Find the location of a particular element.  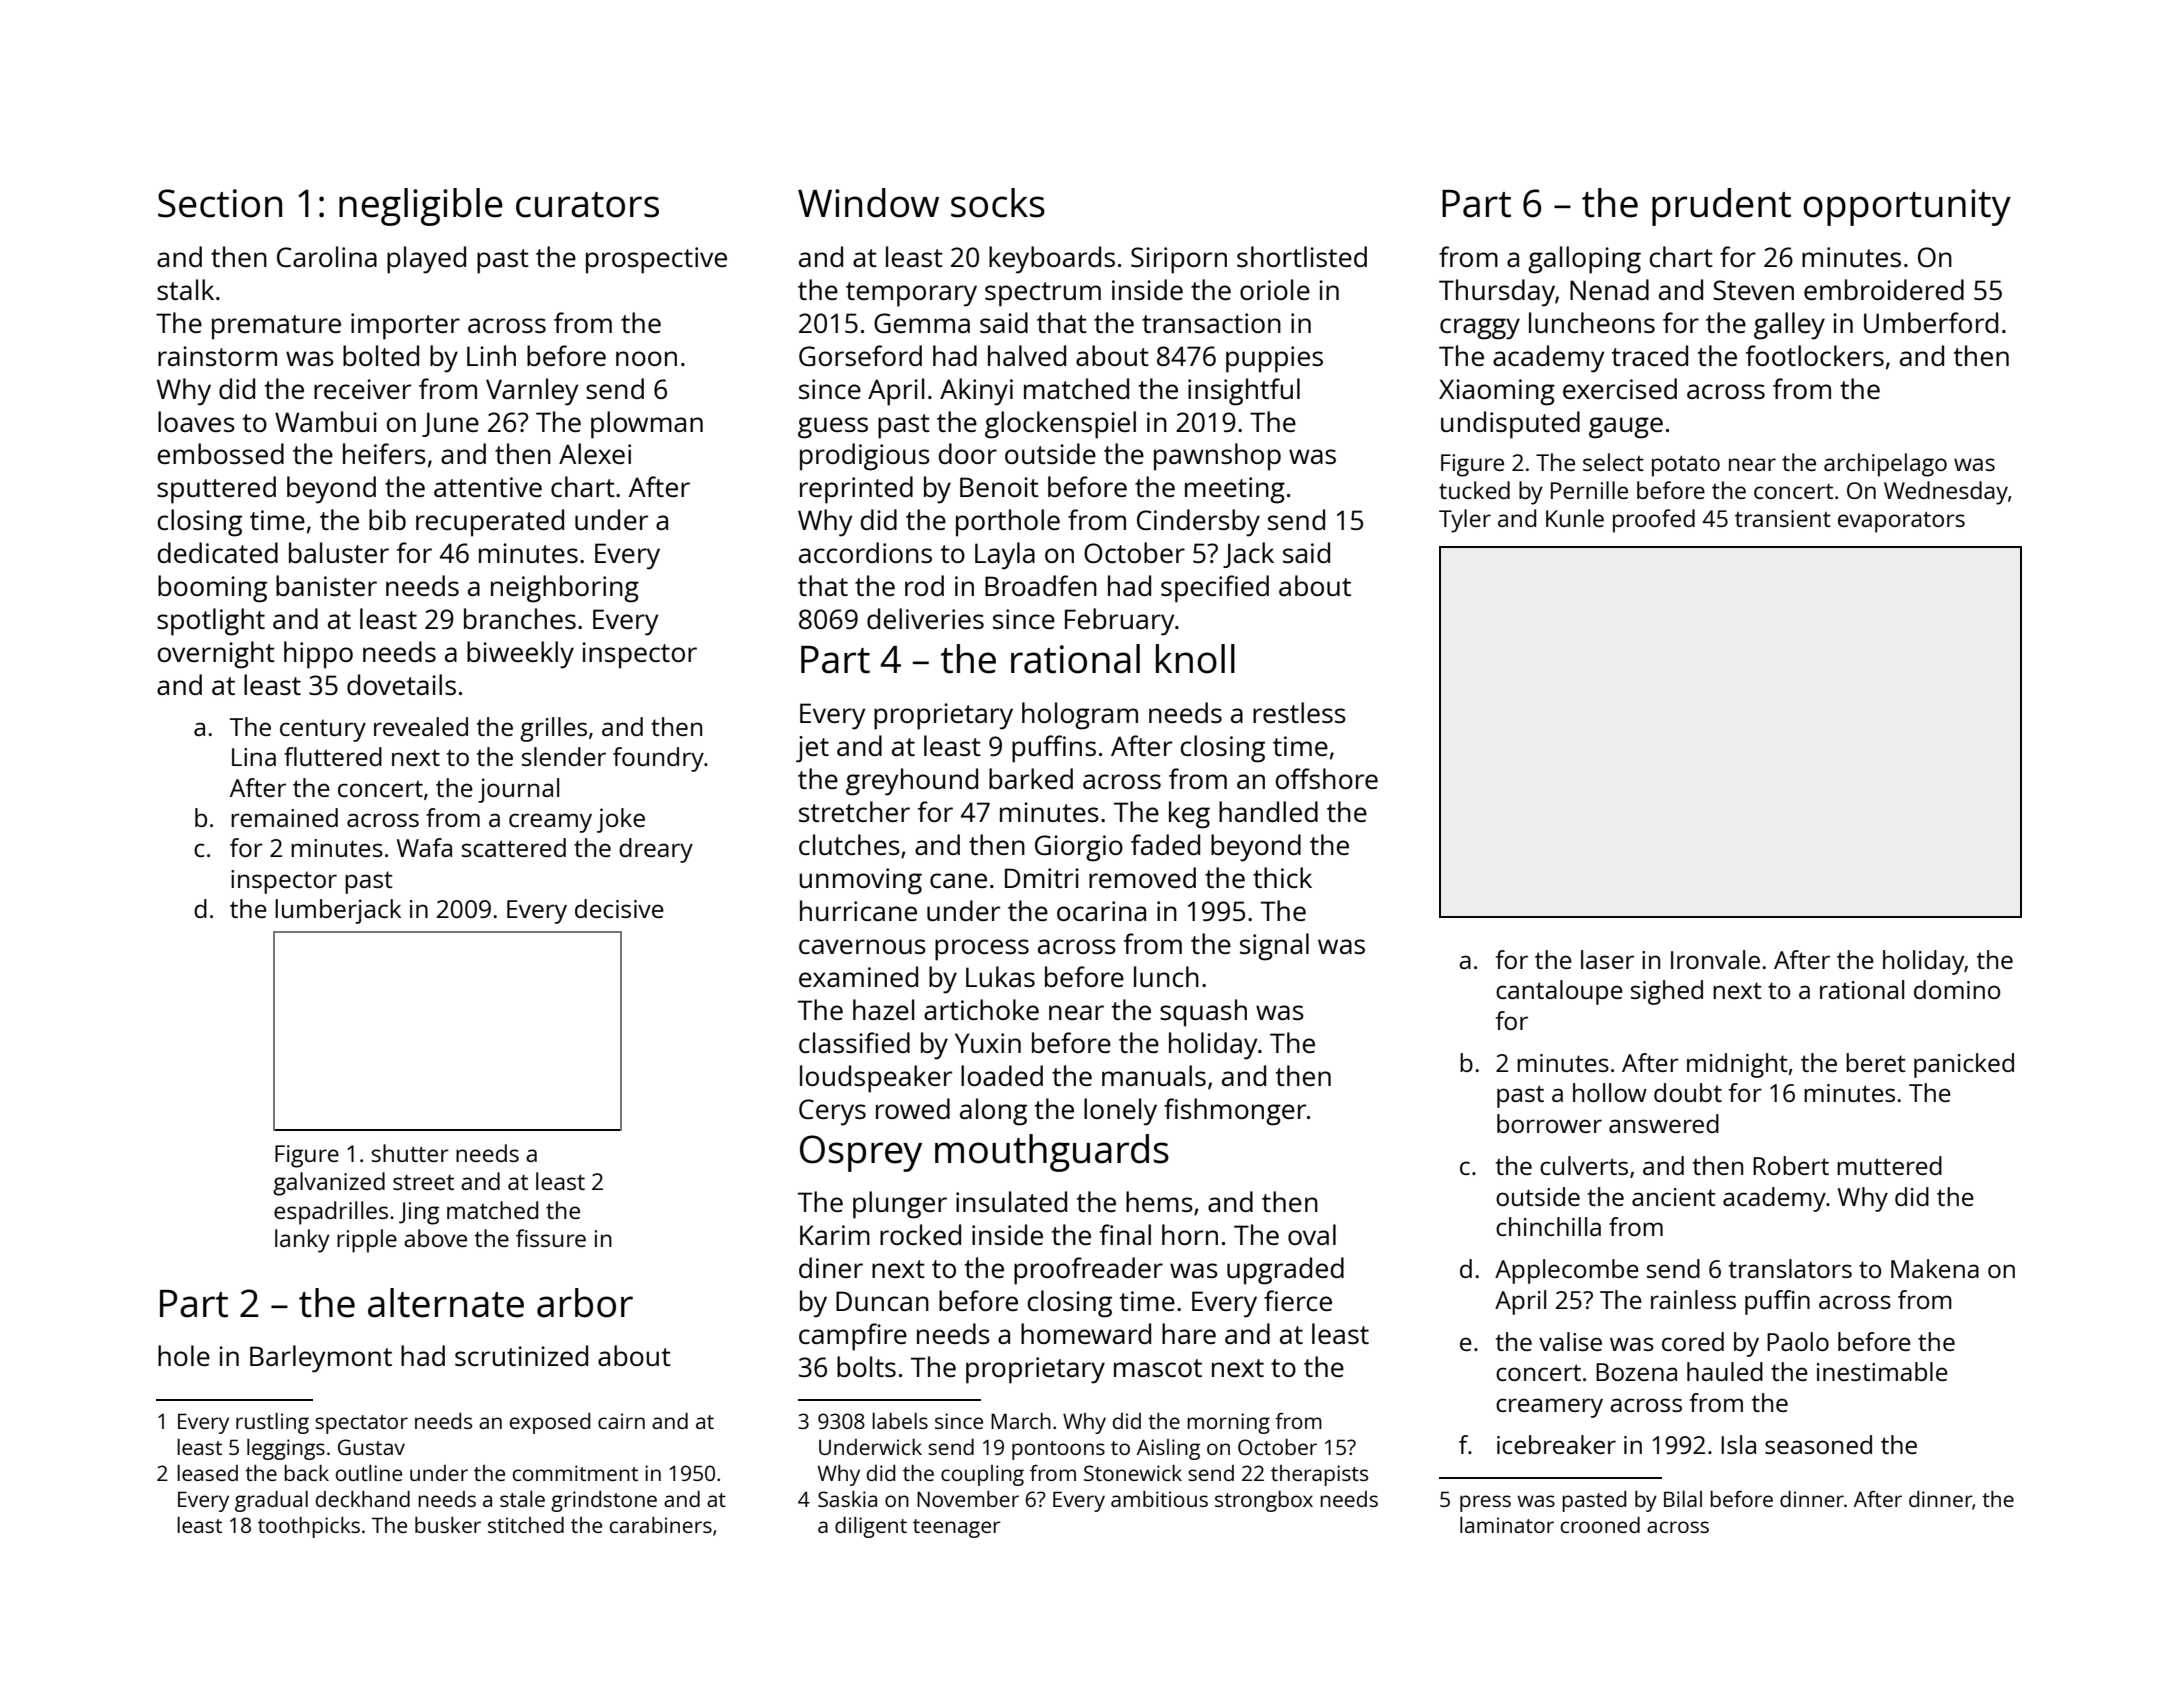

temporary is located at coordinates (911, 294).
